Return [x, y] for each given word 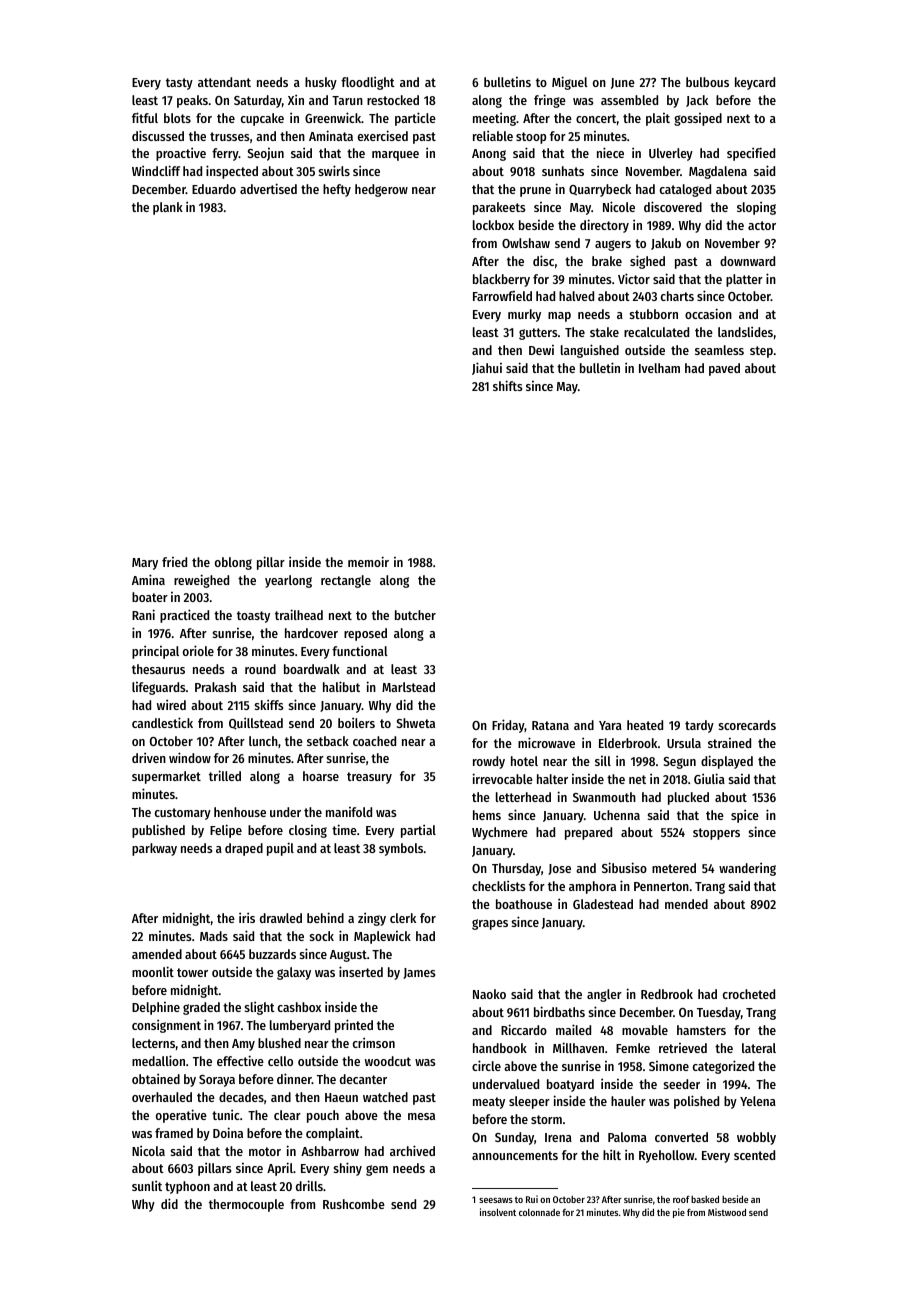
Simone [669, 1066]
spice [745, 816]
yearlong [288, 581]
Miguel [570, 83]
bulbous [707, 82]
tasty [179, 84]
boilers [356, 722]
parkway [154, 849]
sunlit [147, 1185]
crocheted [749, 994]
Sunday [514, 1138]
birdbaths [559, 1011]
